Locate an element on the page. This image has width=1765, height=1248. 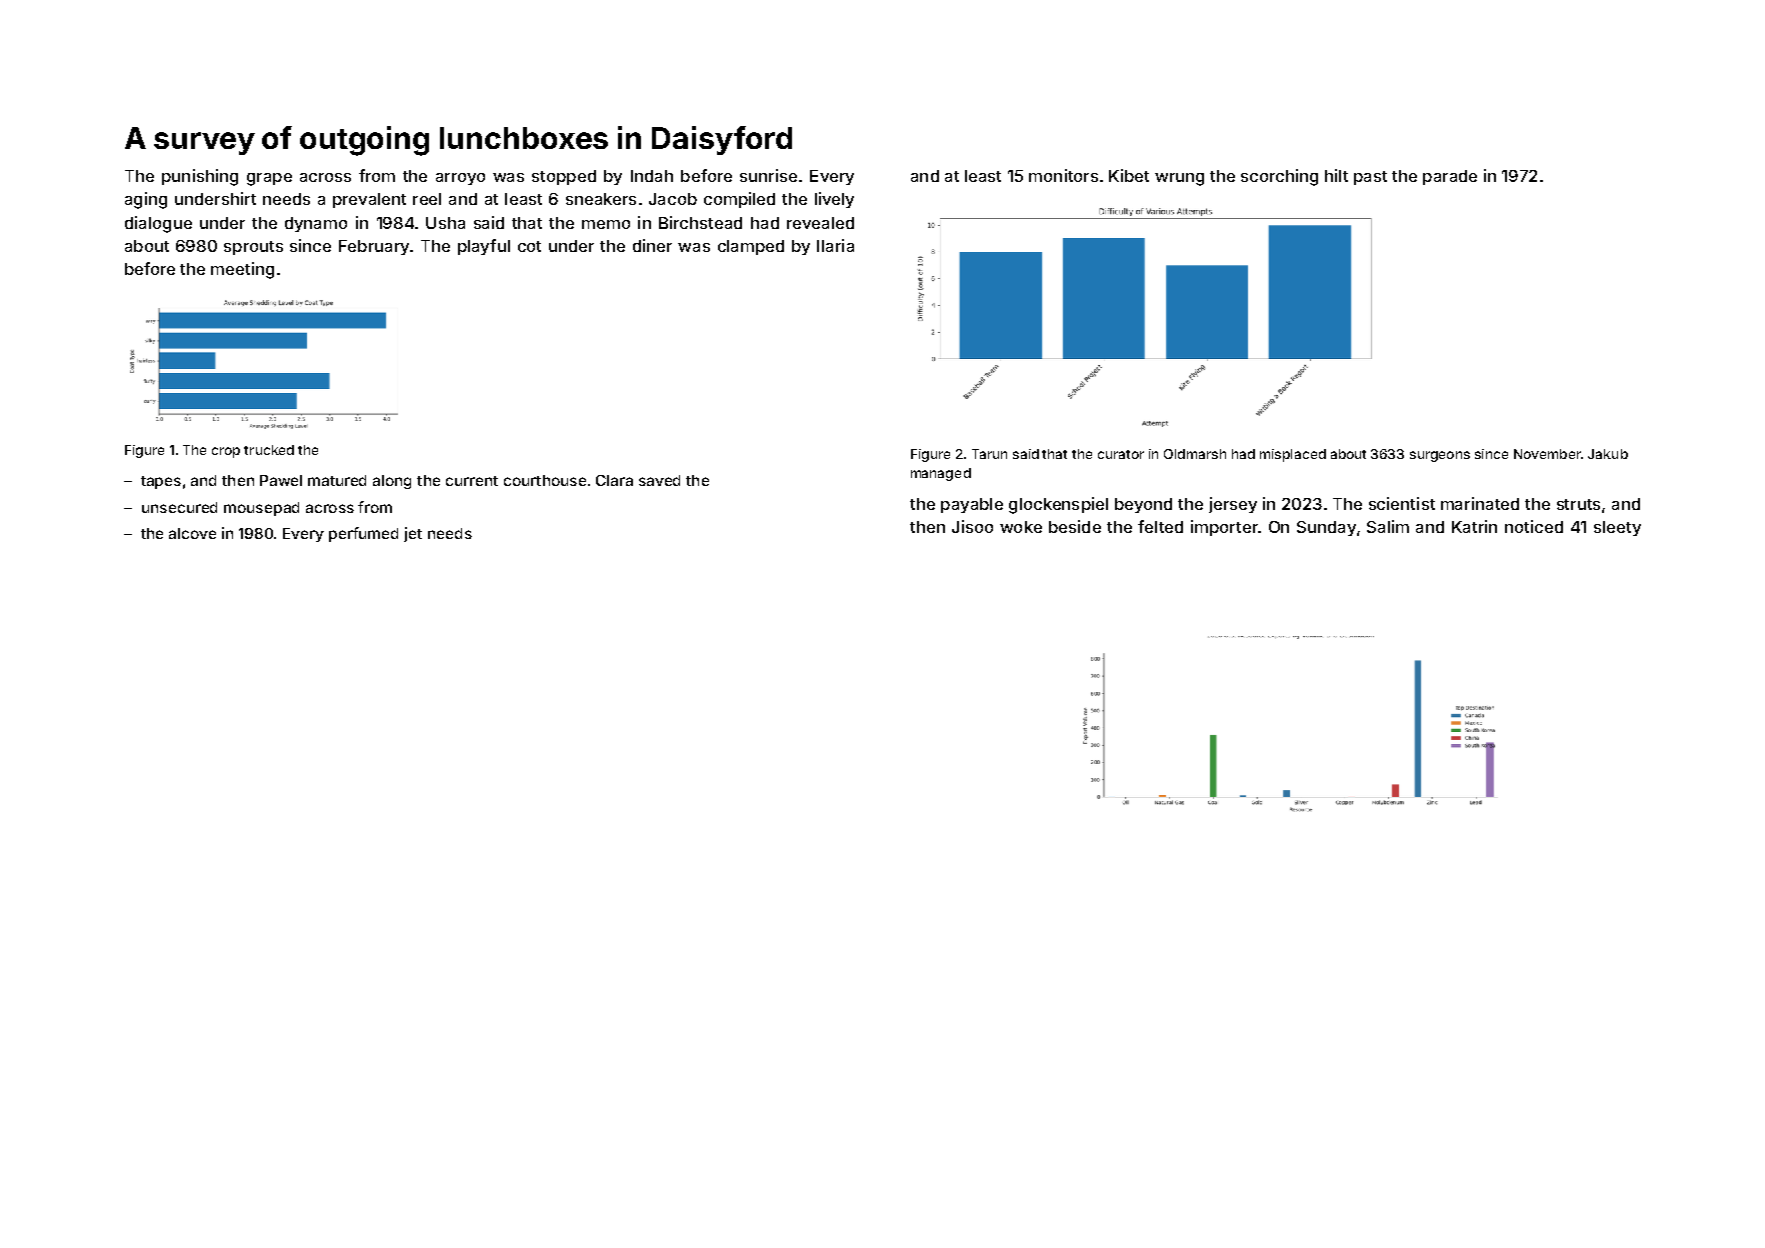
crop is located at coordinates (226, 452).
